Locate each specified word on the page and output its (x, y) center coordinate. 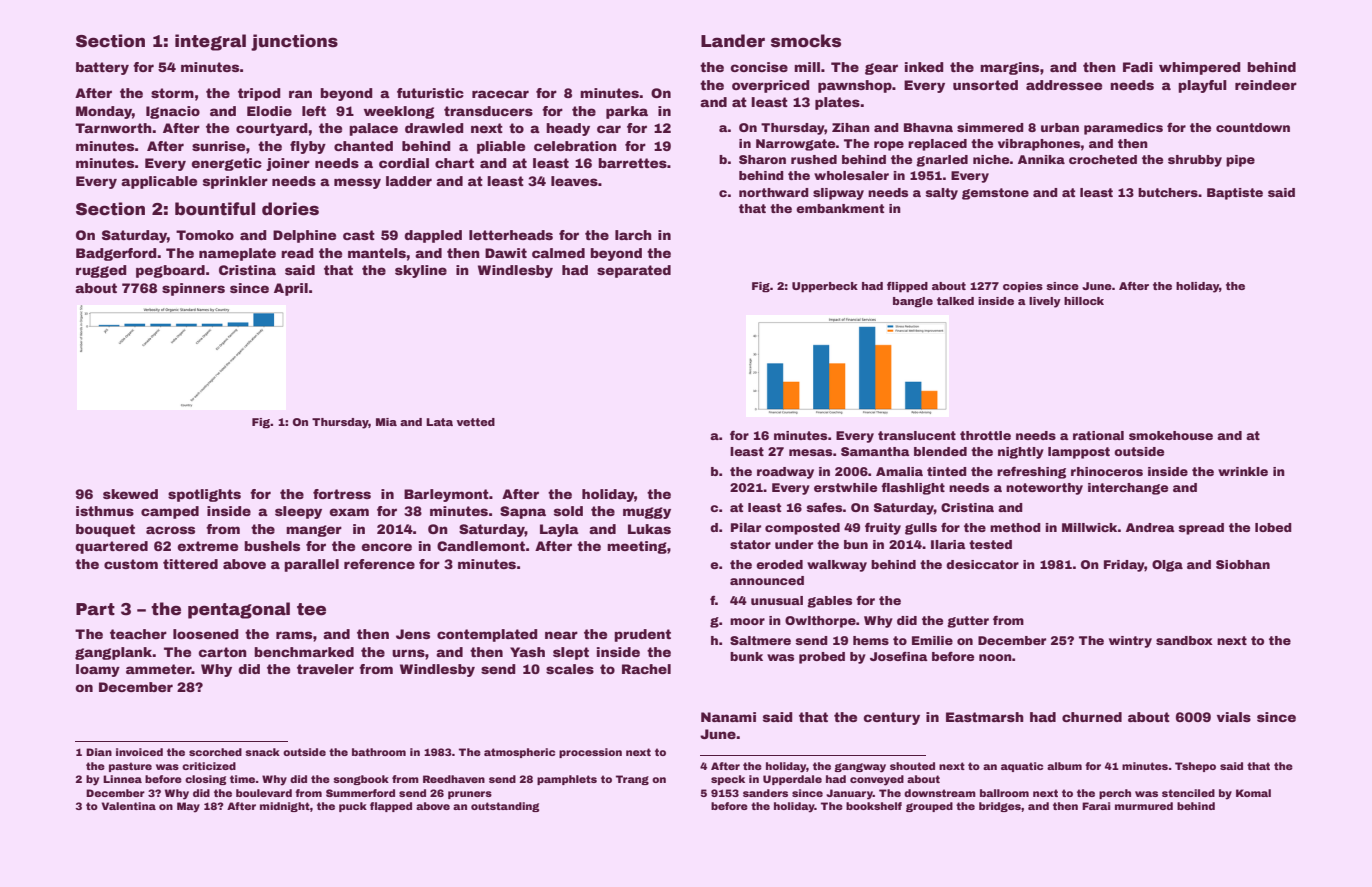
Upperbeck (825, 287)
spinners (193, 289)
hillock (1084, 301)
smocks (806, 41)
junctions (294, 42)
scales (570, 669)
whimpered (1200, 68)
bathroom (379, 752)
